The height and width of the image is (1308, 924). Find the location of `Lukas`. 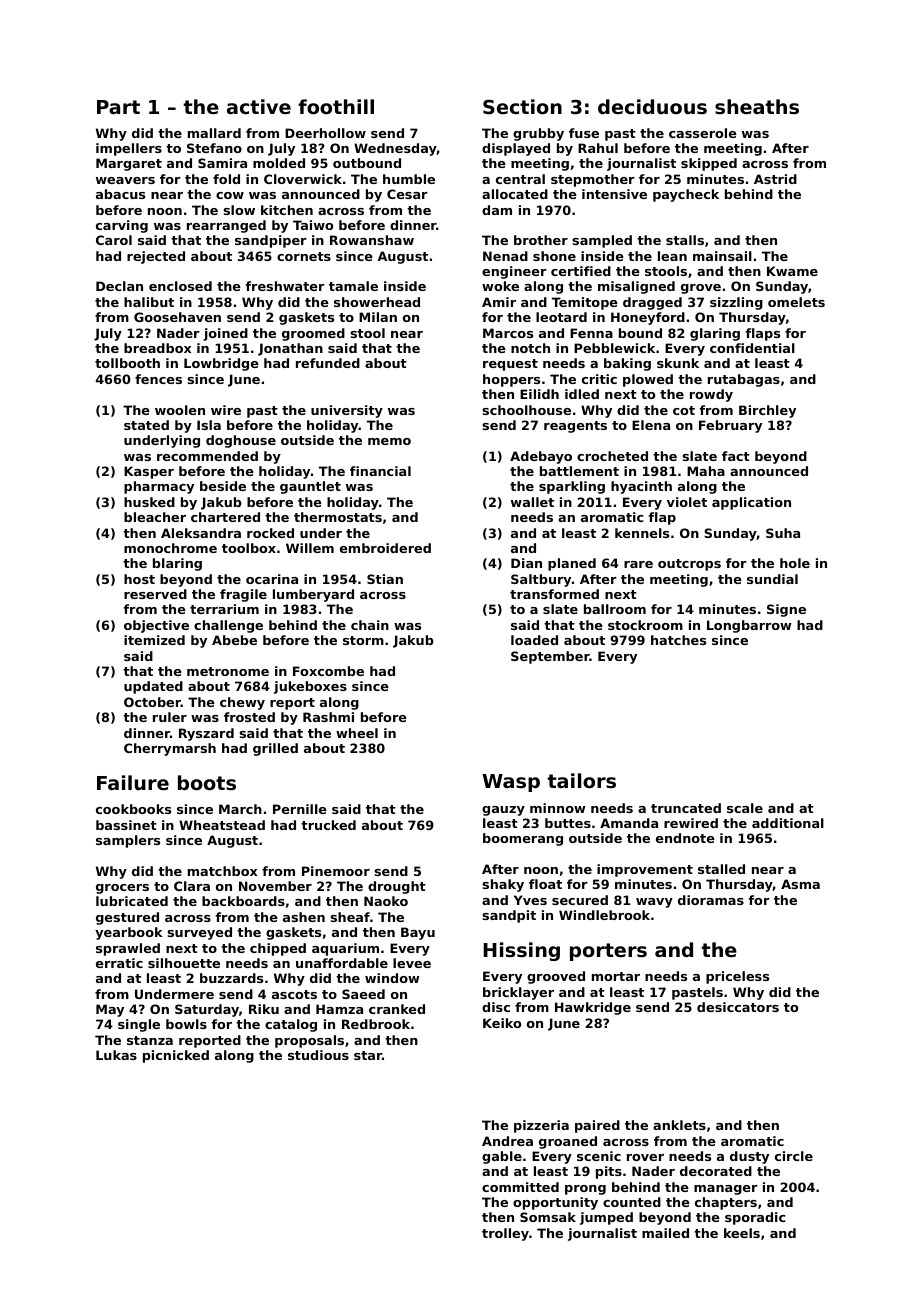

Lukas is located at coordinates (116, 1055).
